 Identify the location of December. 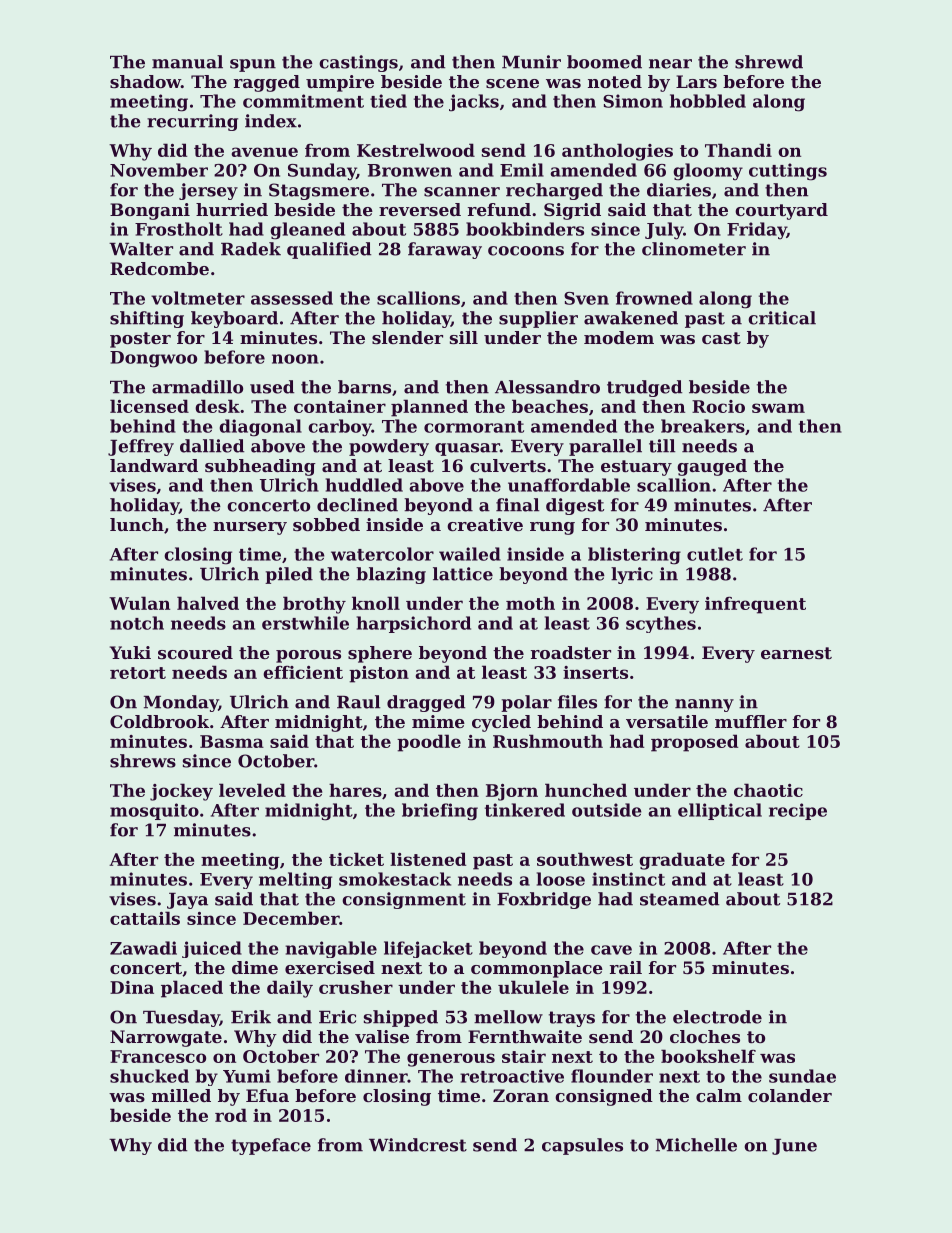
(291, 918).
